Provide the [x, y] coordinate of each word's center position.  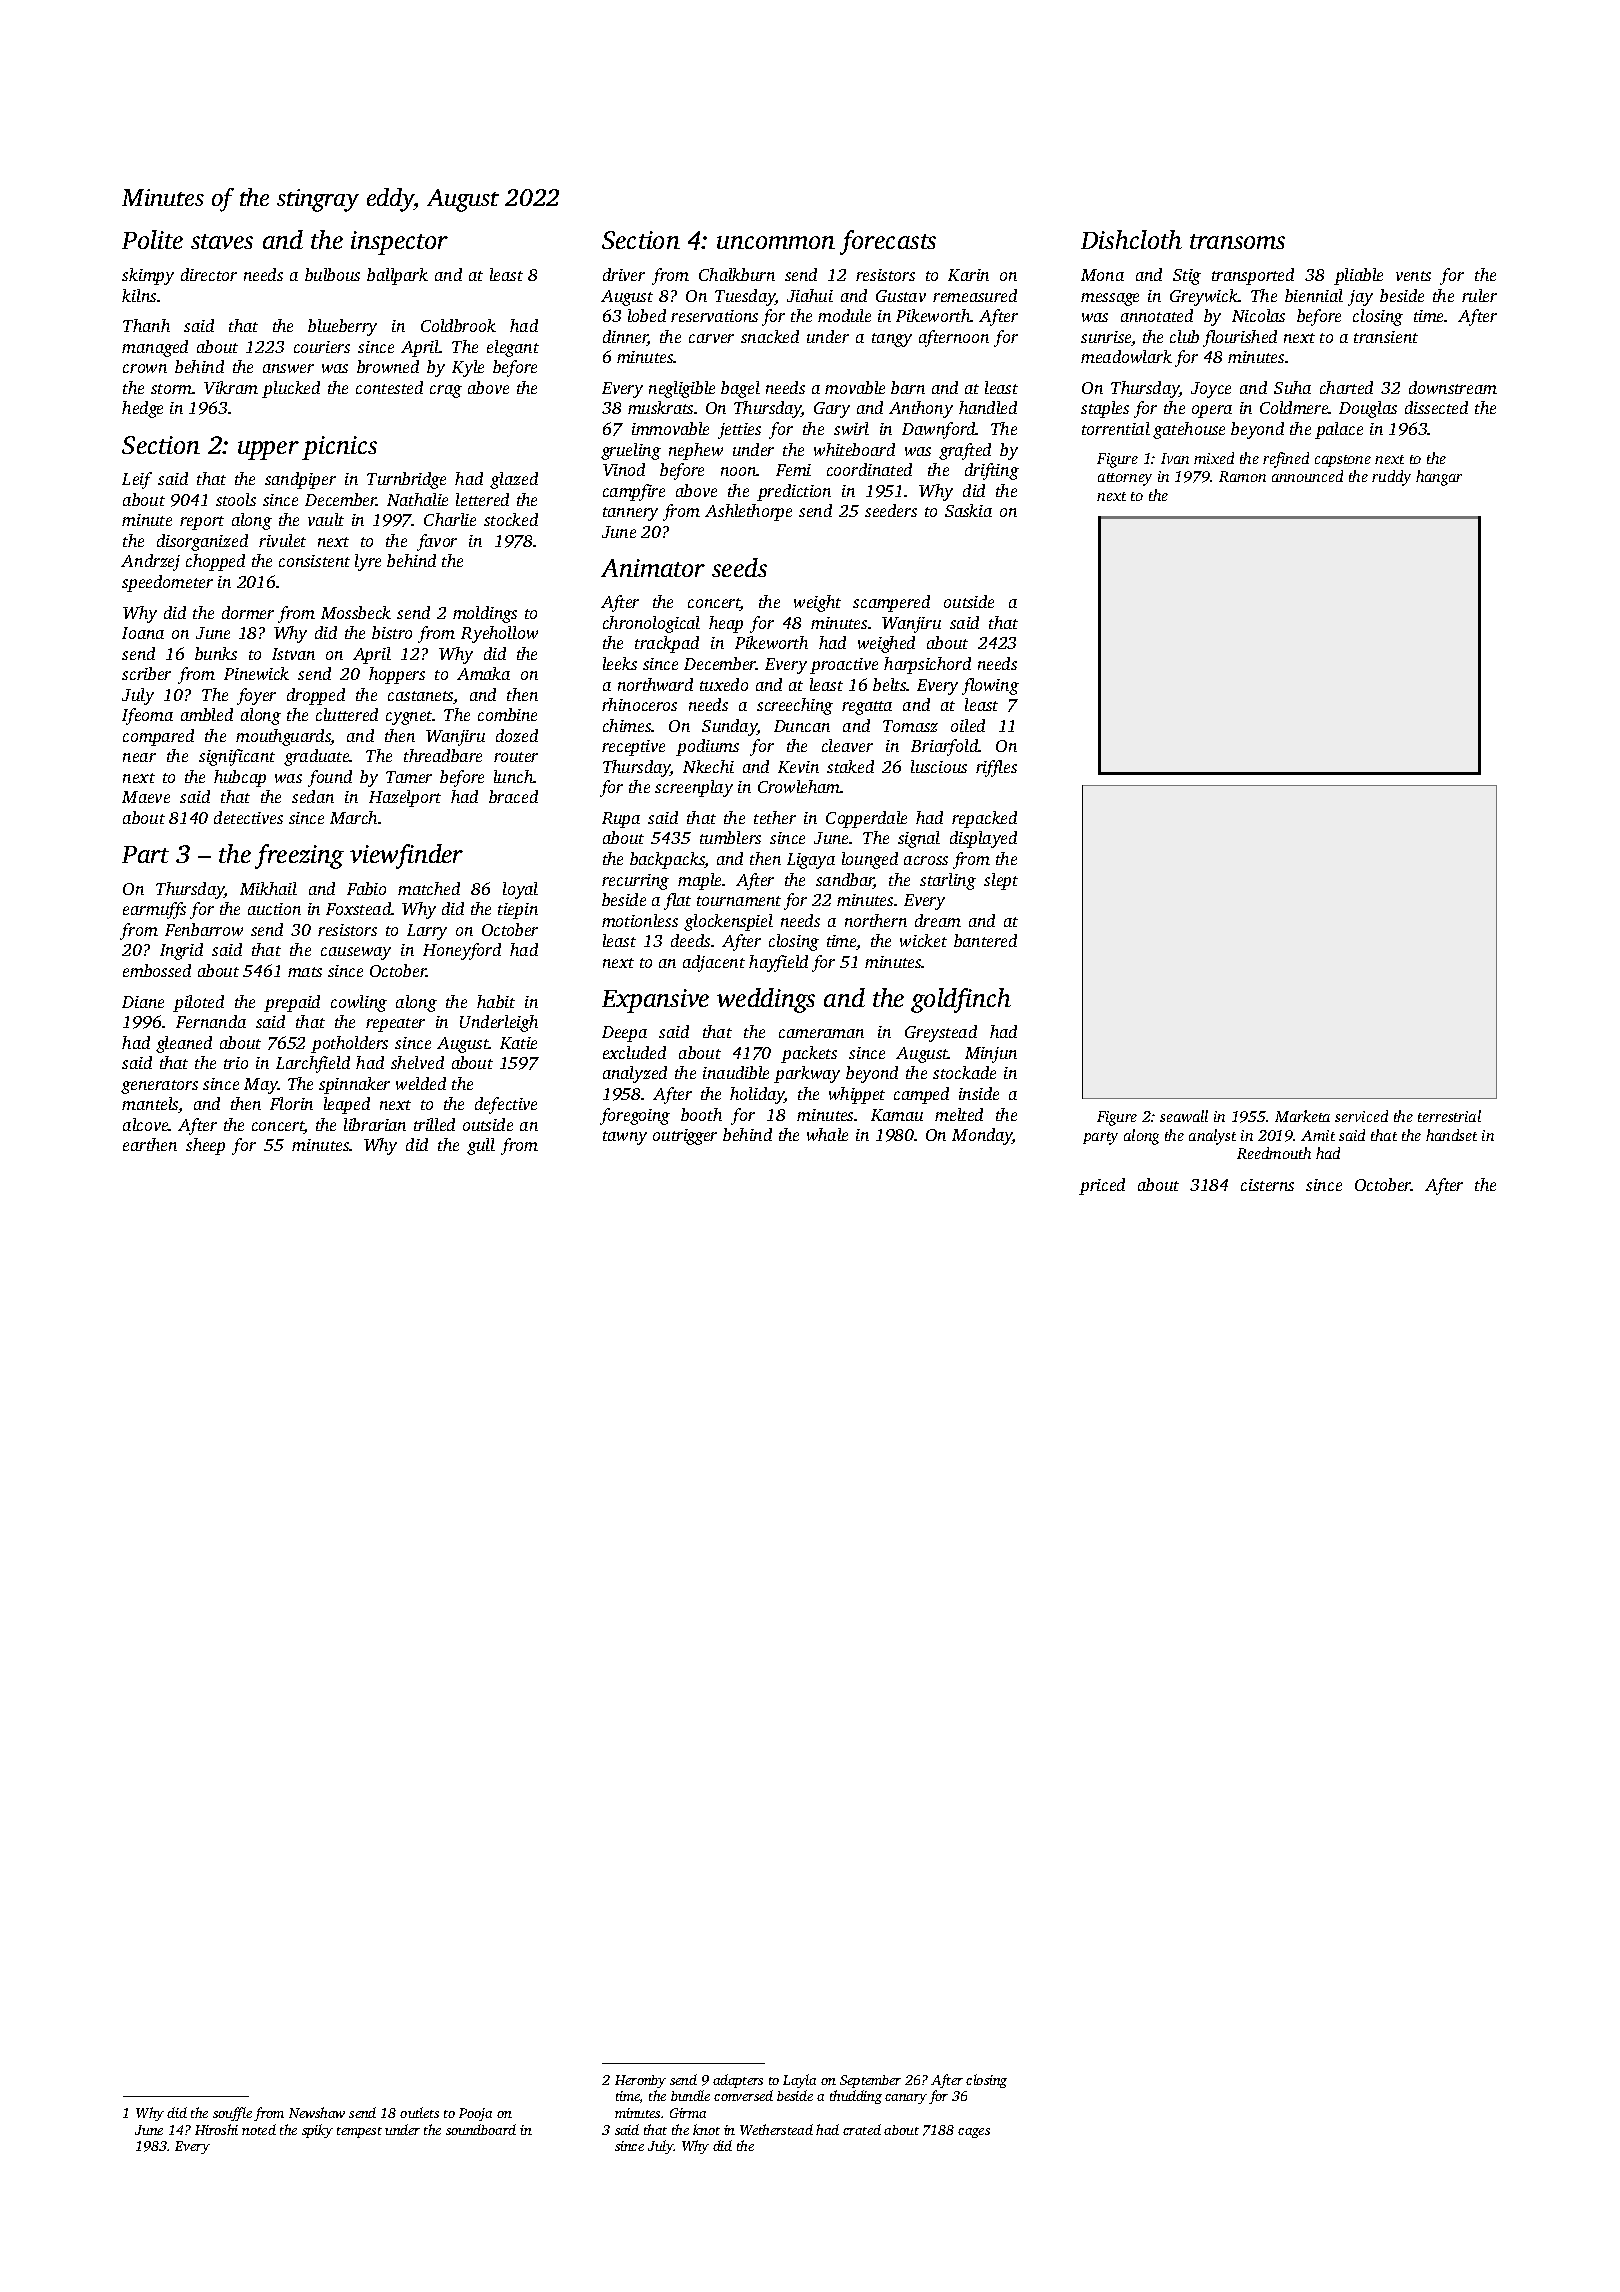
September [870, 2081]
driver [624, 274]
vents [1413, 276]
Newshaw [317, 2112]
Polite [152, 239]
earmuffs [154, 910]
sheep [205, 1146]
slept [1001, 881]
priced [1102, 1186]
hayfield [778, 963]
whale [827, 1134]
